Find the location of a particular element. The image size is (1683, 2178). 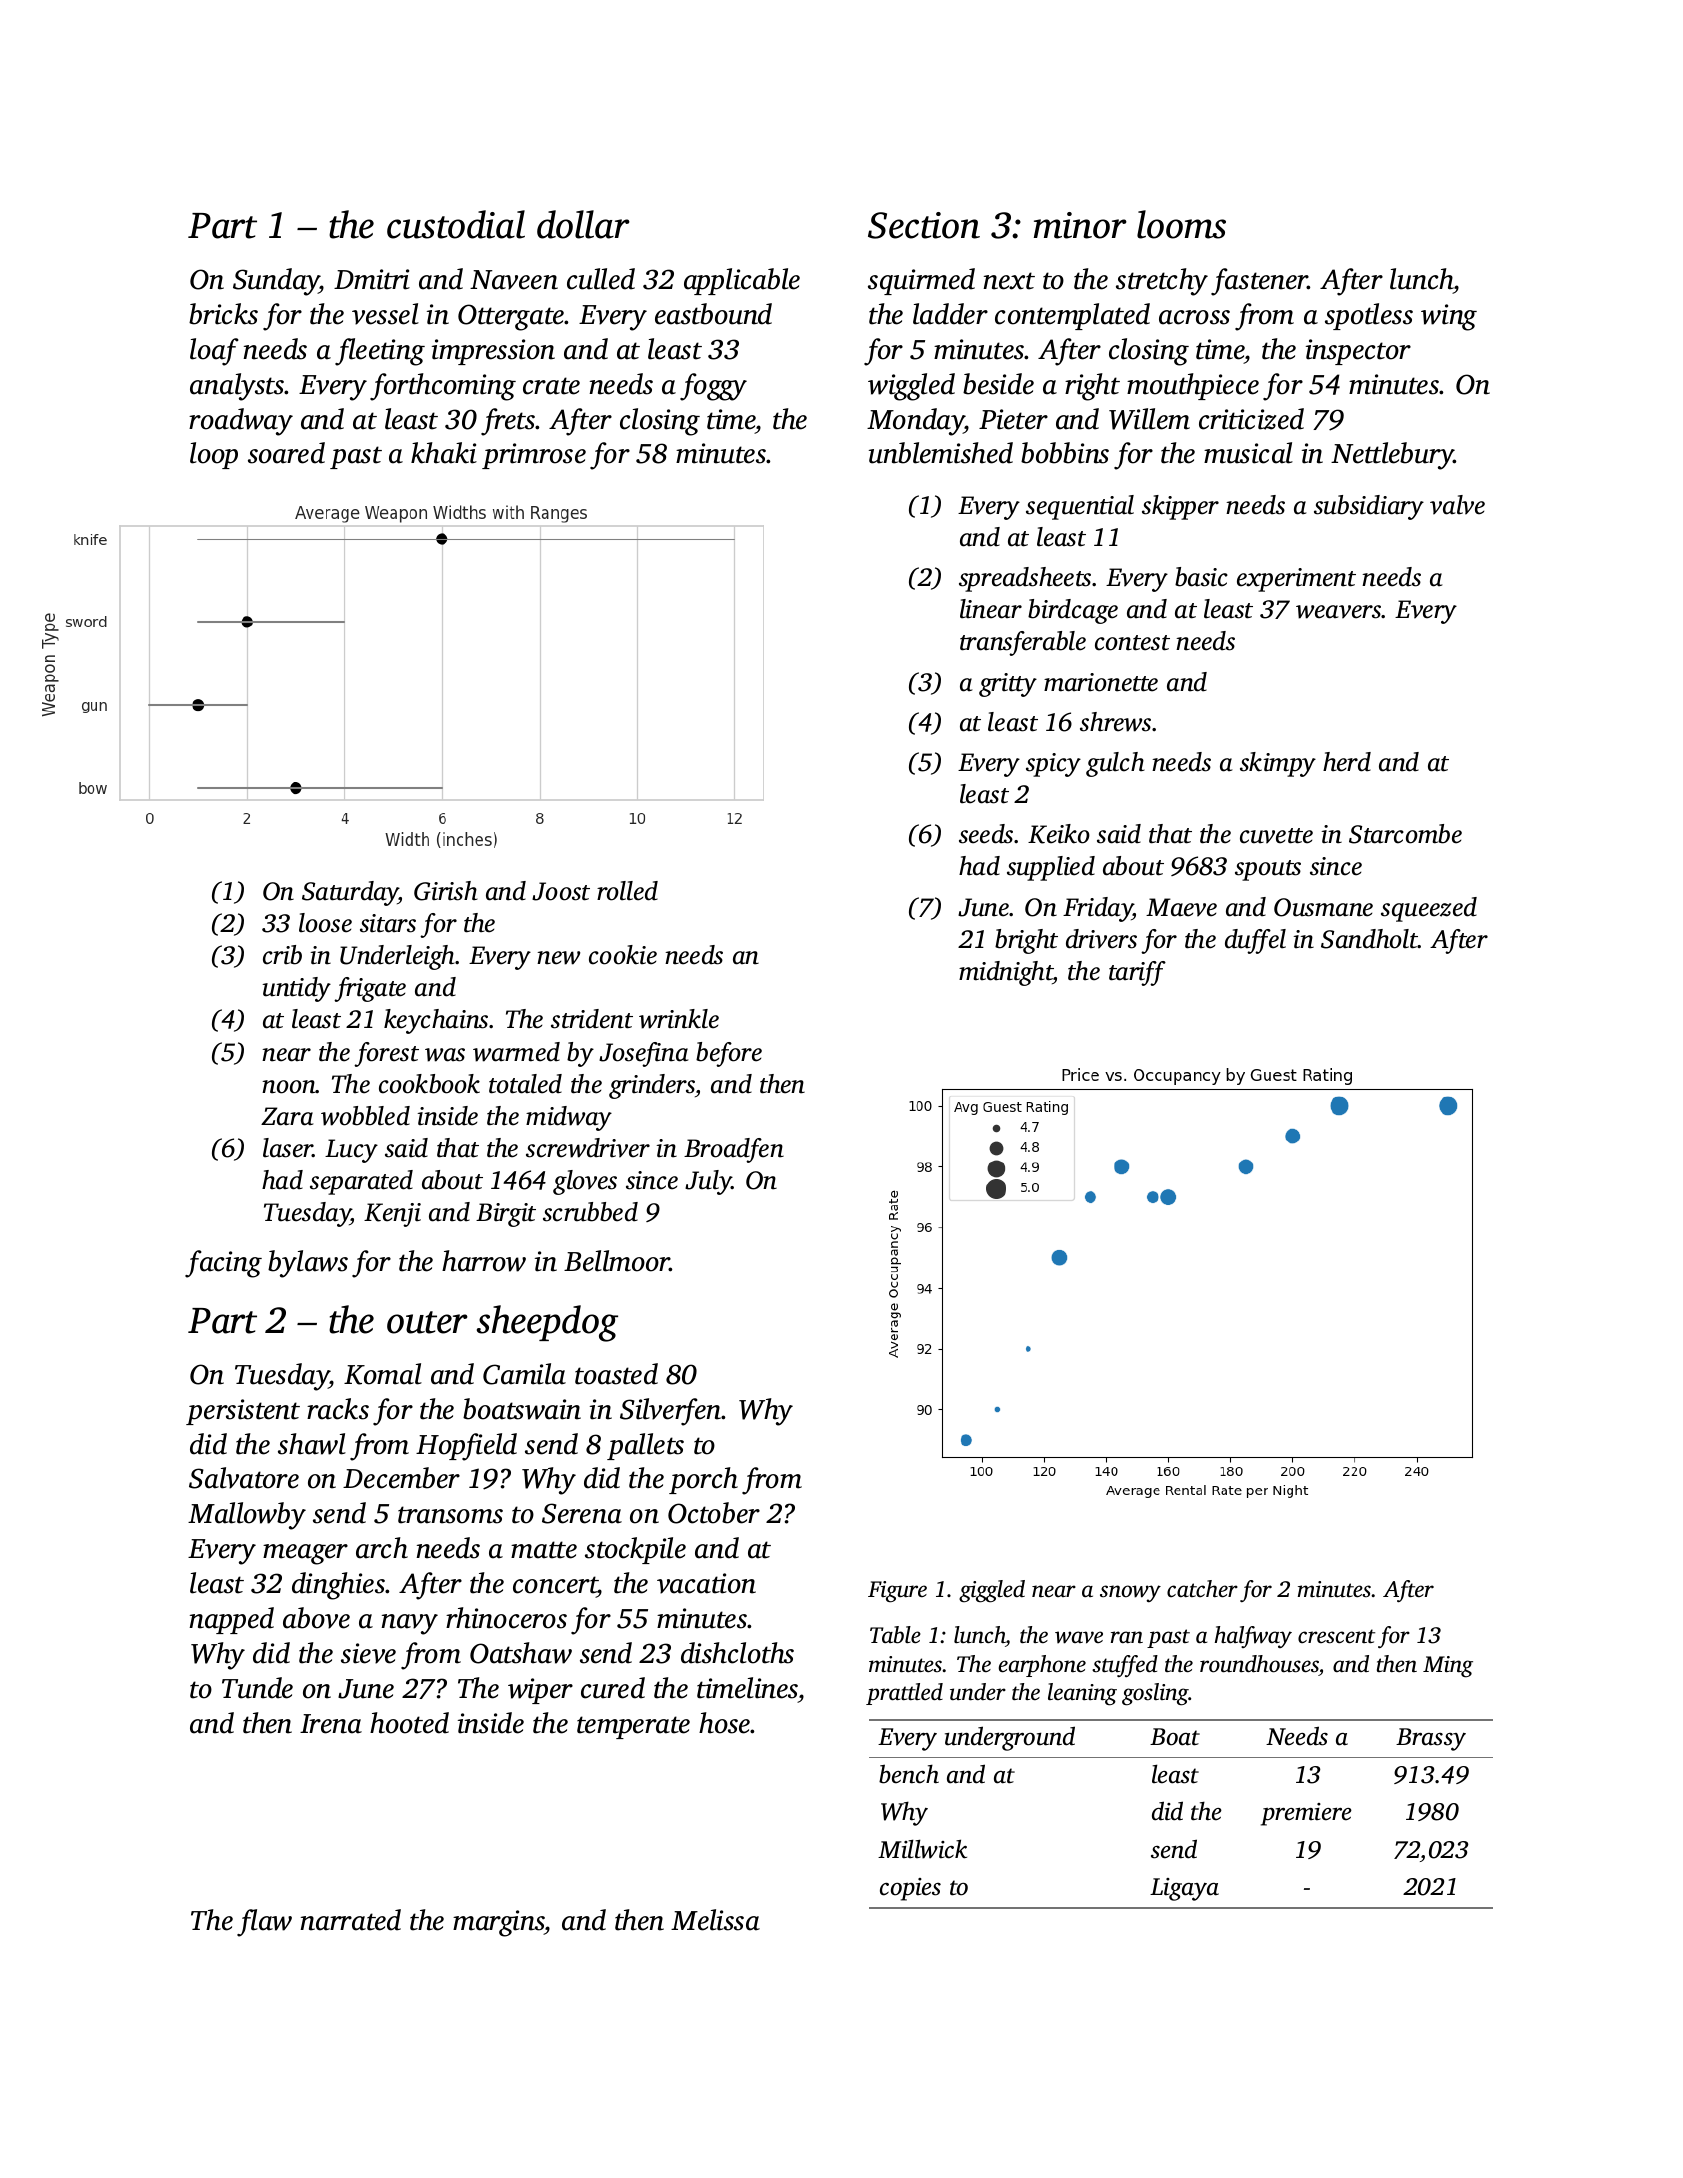

catcher is located at coordinates (1202, 1589).
